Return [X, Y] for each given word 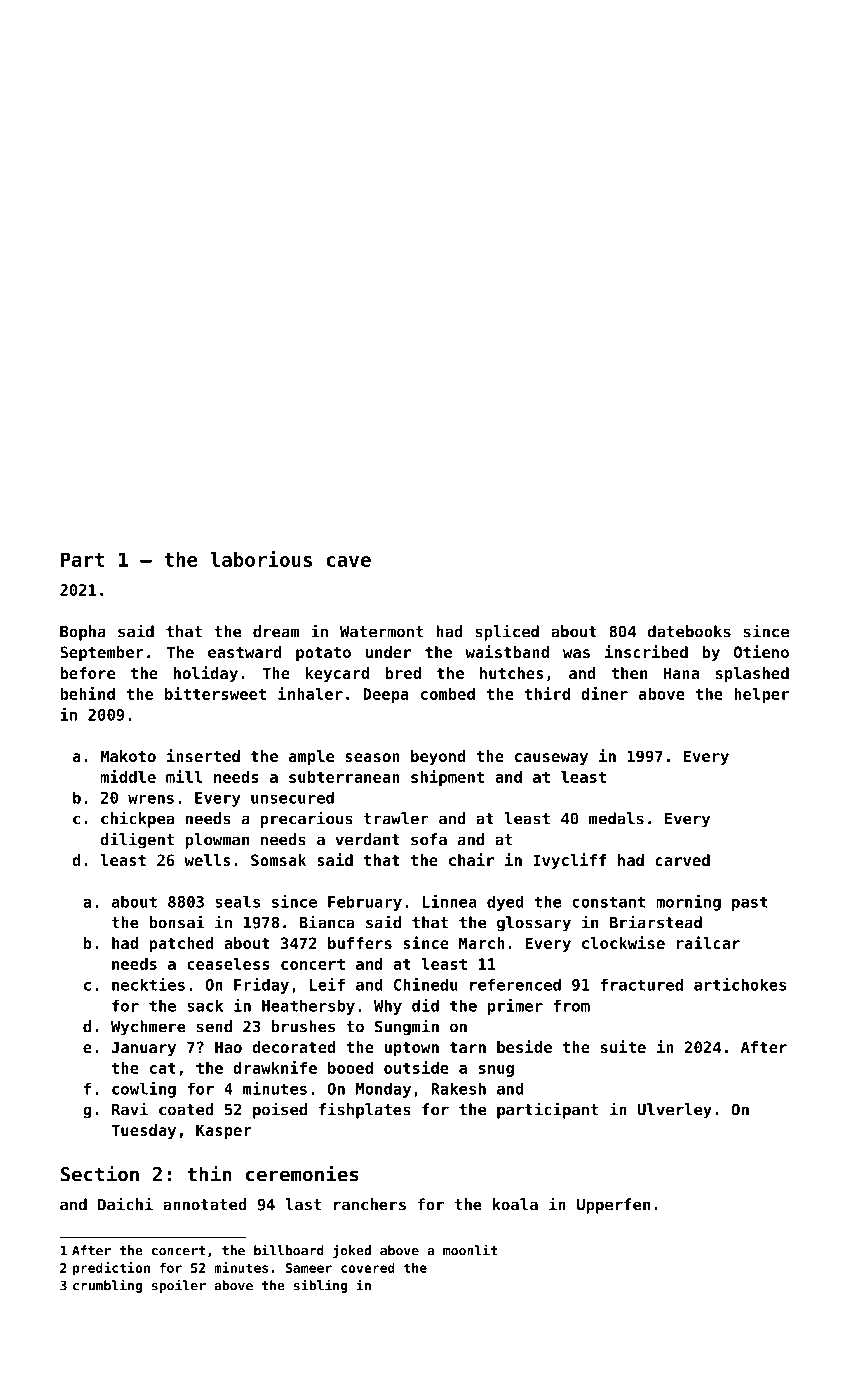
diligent [137, 840]
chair [471, 859]
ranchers [370, 1204]
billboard [289, 1250]
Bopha [83, 633]
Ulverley [675, 1111]
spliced [507, 632]
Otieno [761, 651]
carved [682, 860]
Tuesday [143, 1131]
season [372, 757]
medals [616, 818]
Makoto [128, 756]
